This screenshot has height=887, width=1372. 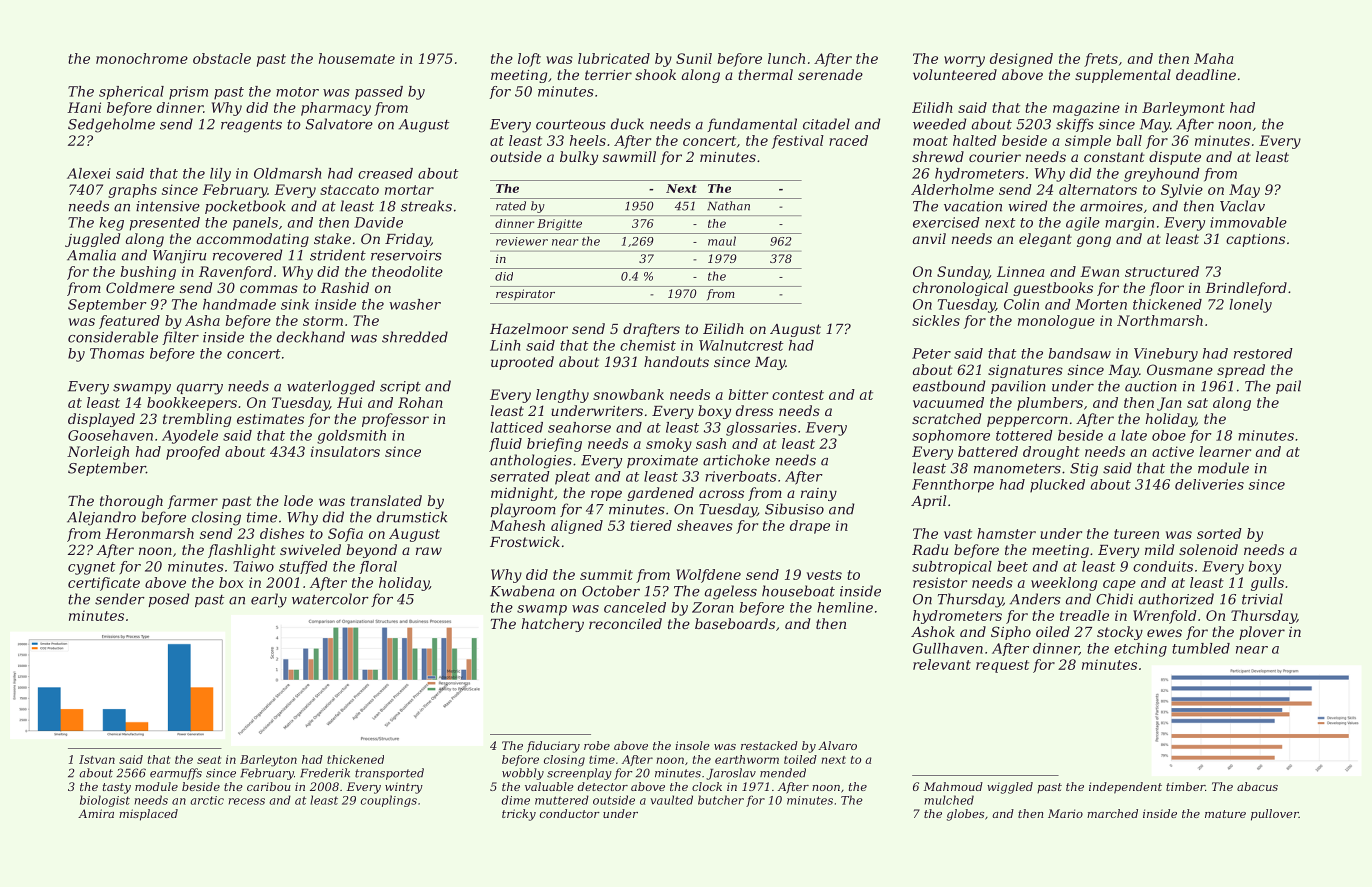 I want to click on beet, so click(x=1012, y=566).
